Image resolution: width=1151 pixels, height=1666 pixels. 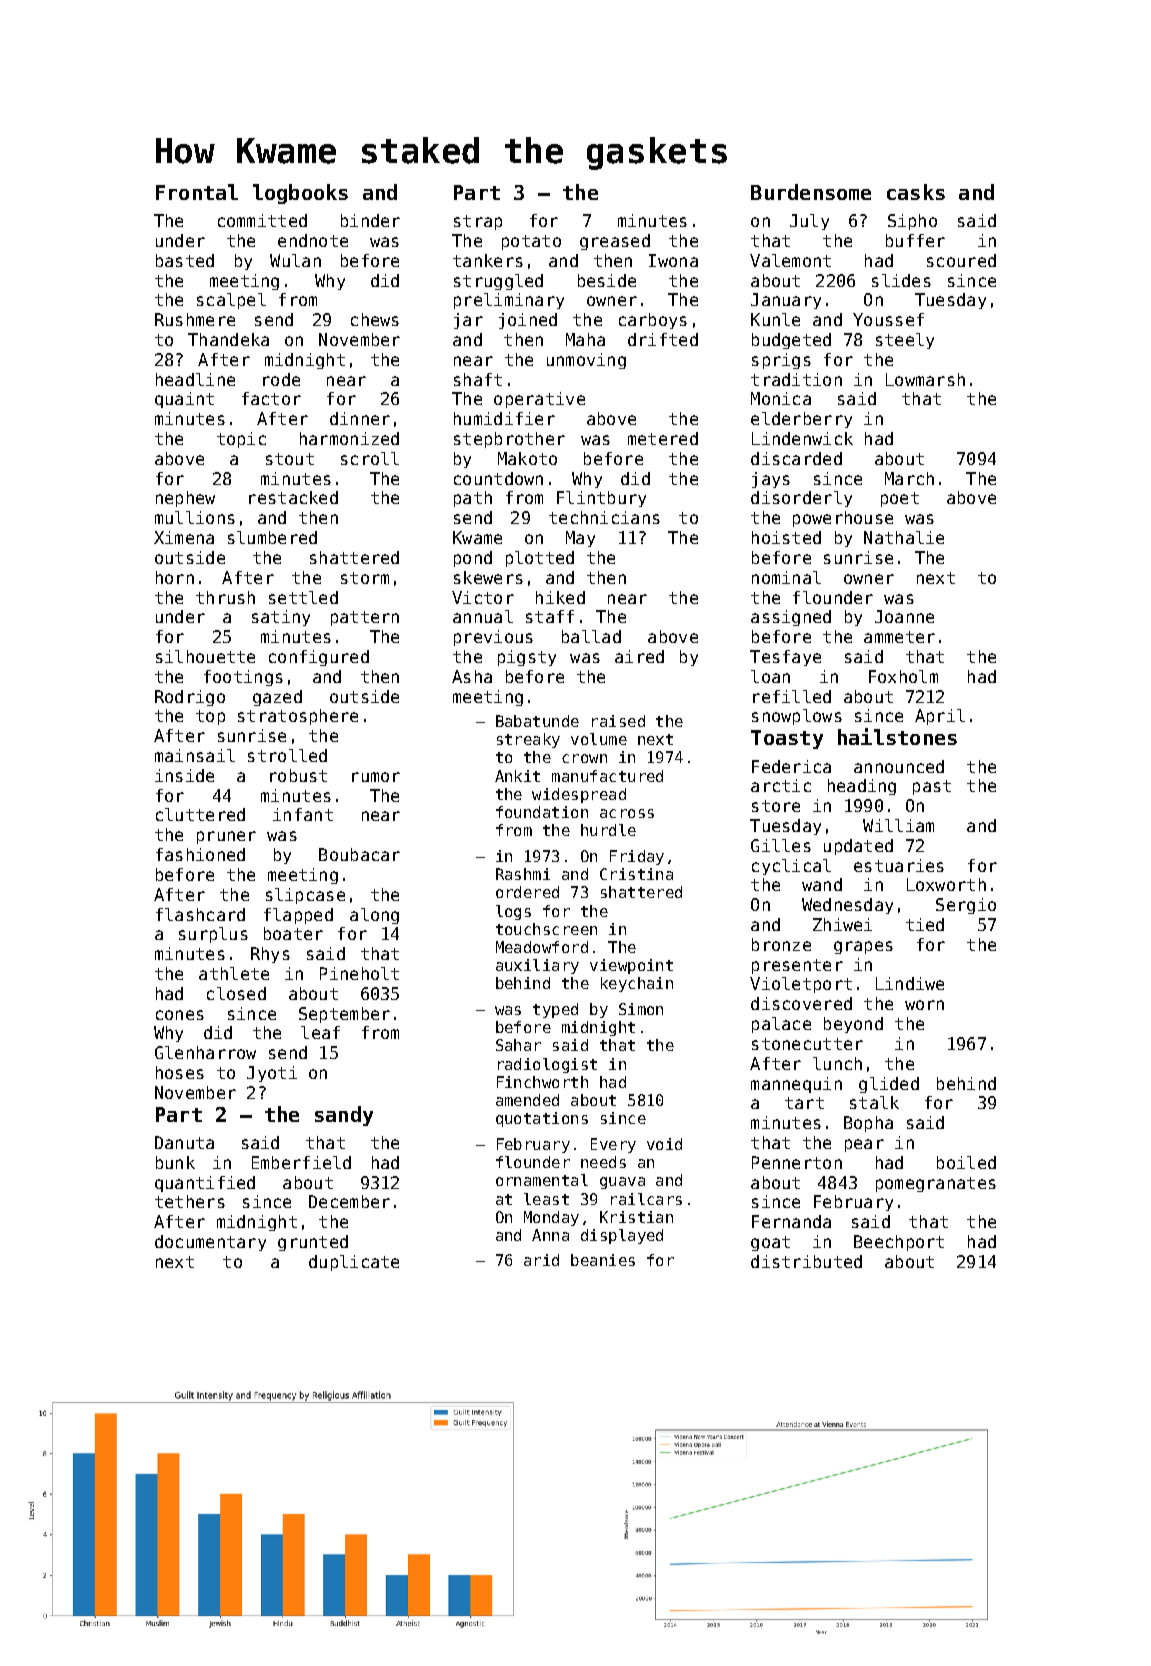 What do you see at coordinates (301, 1162) in the screenshot?
I see `Emberfield` at bounding box center [301, 1162].
